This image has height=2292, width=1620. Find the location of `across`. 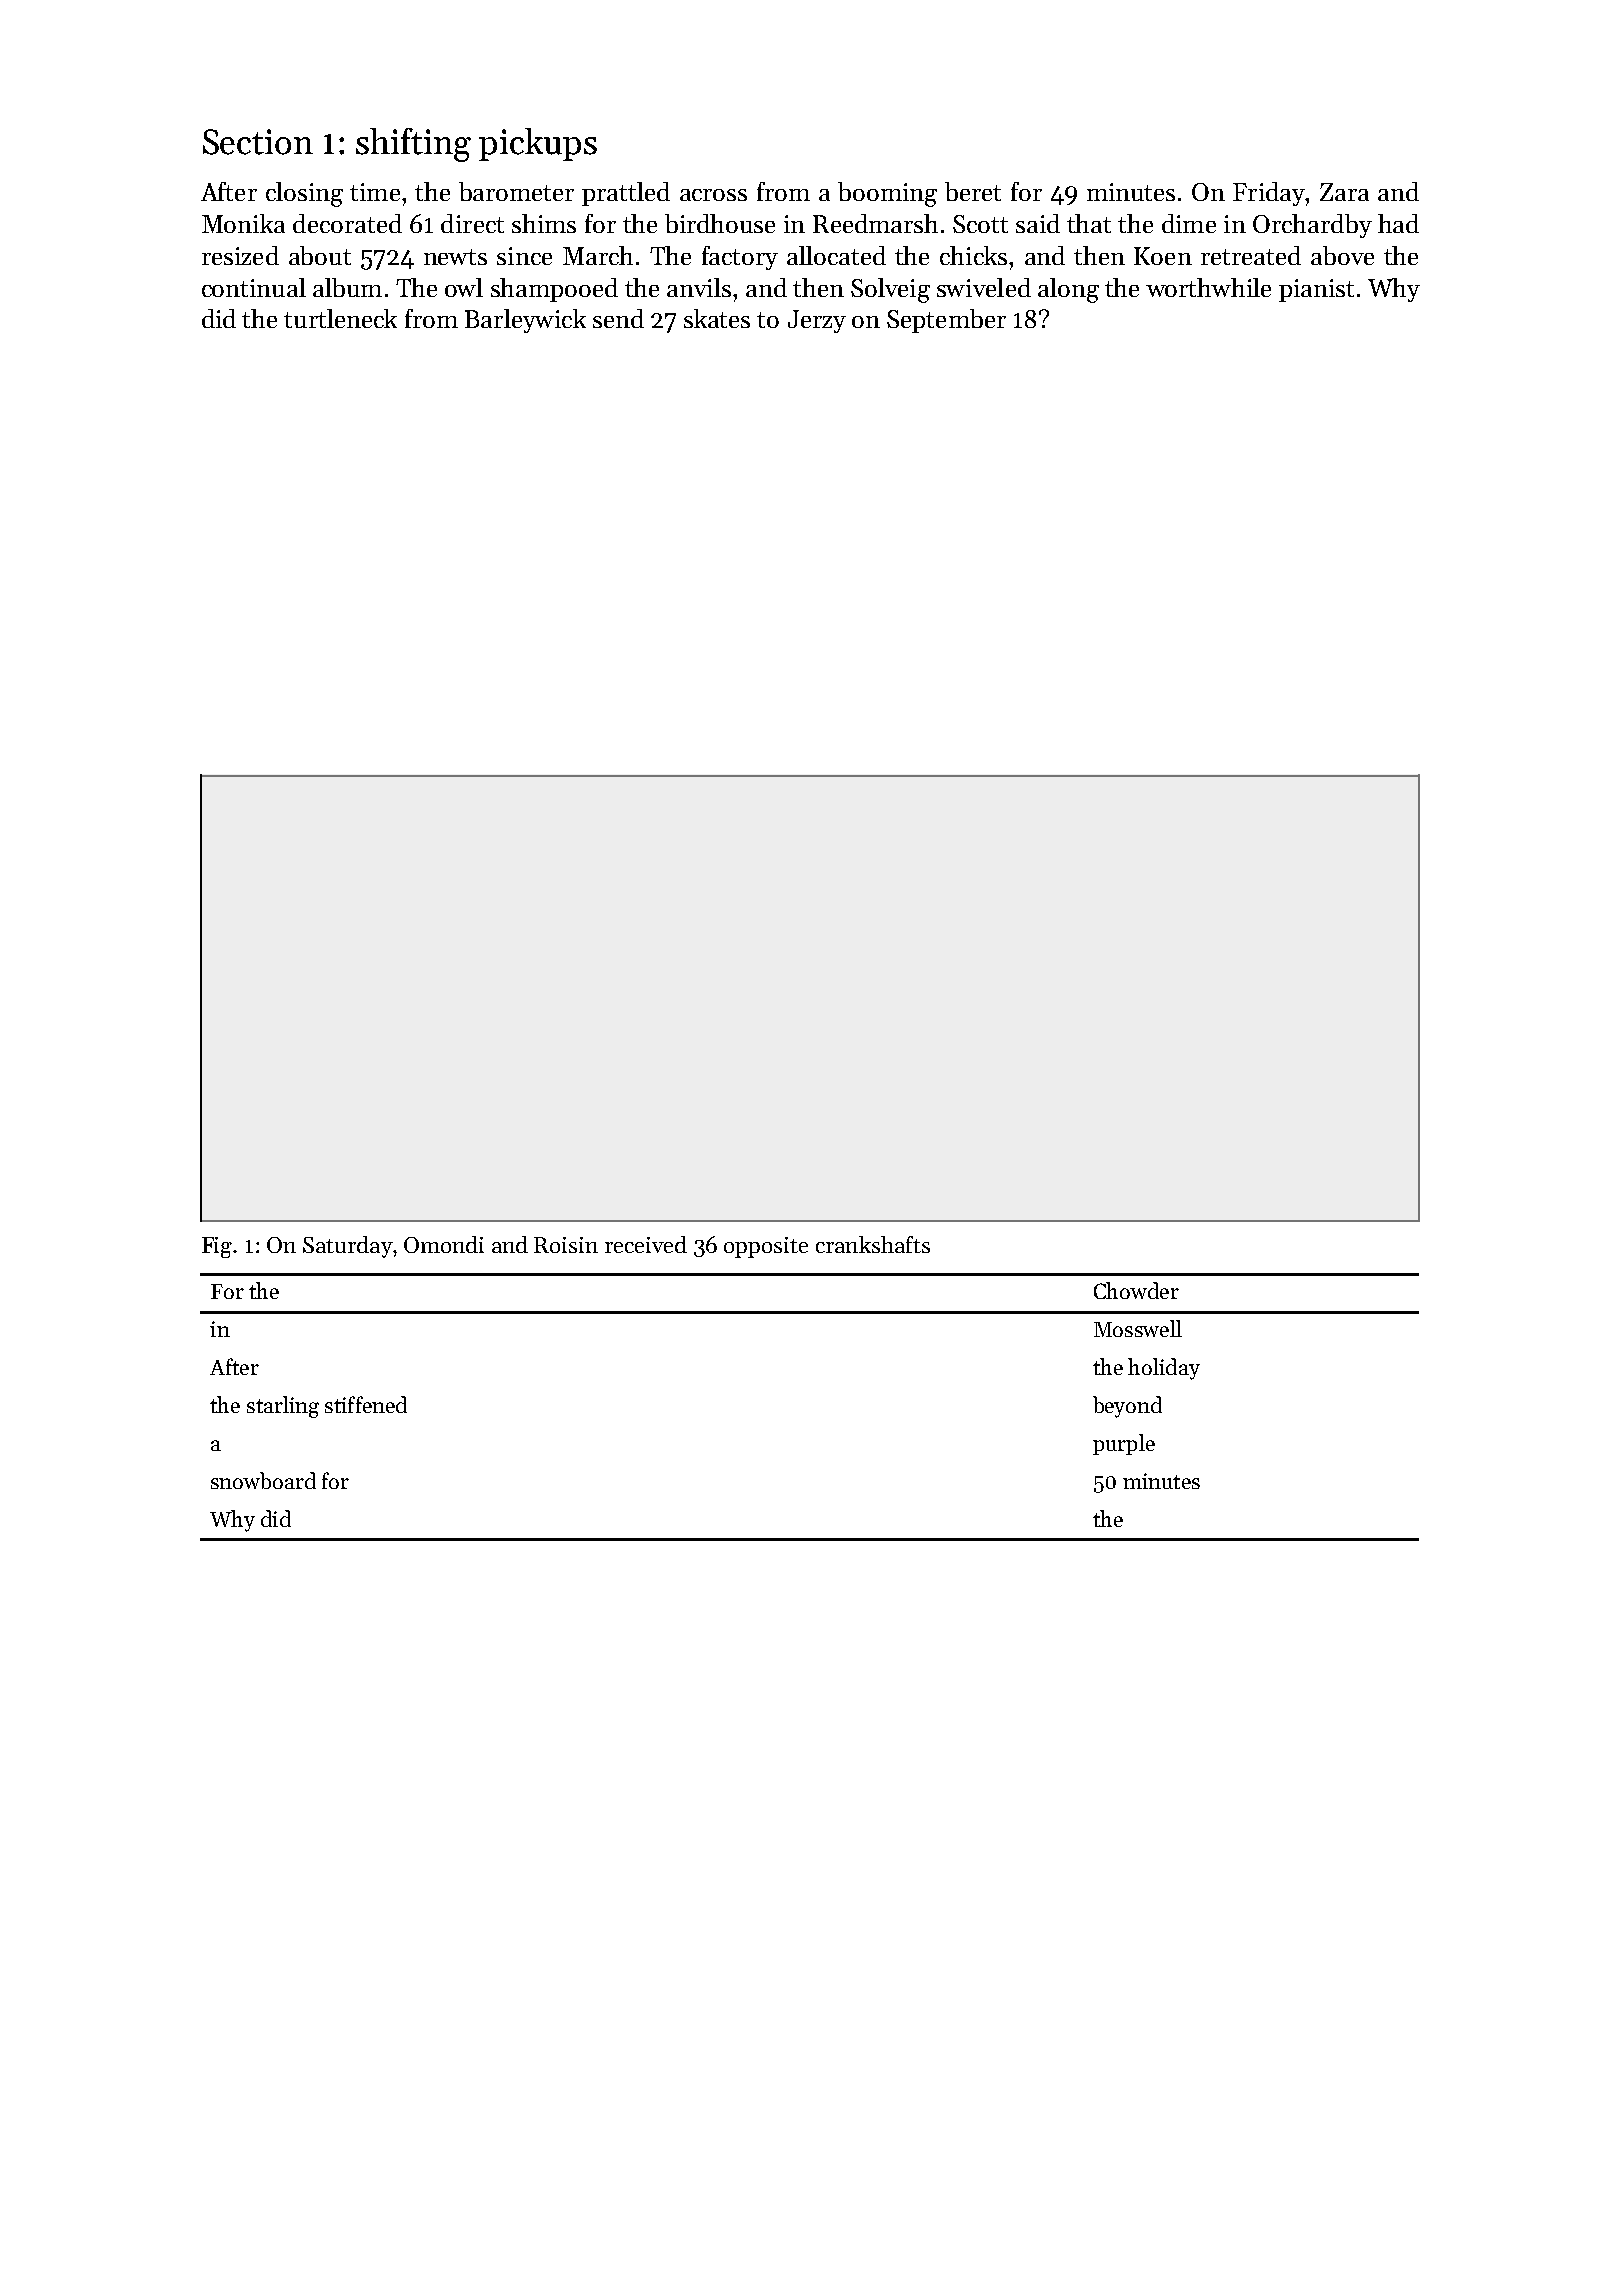

across is located at coordinates (713, 195).
